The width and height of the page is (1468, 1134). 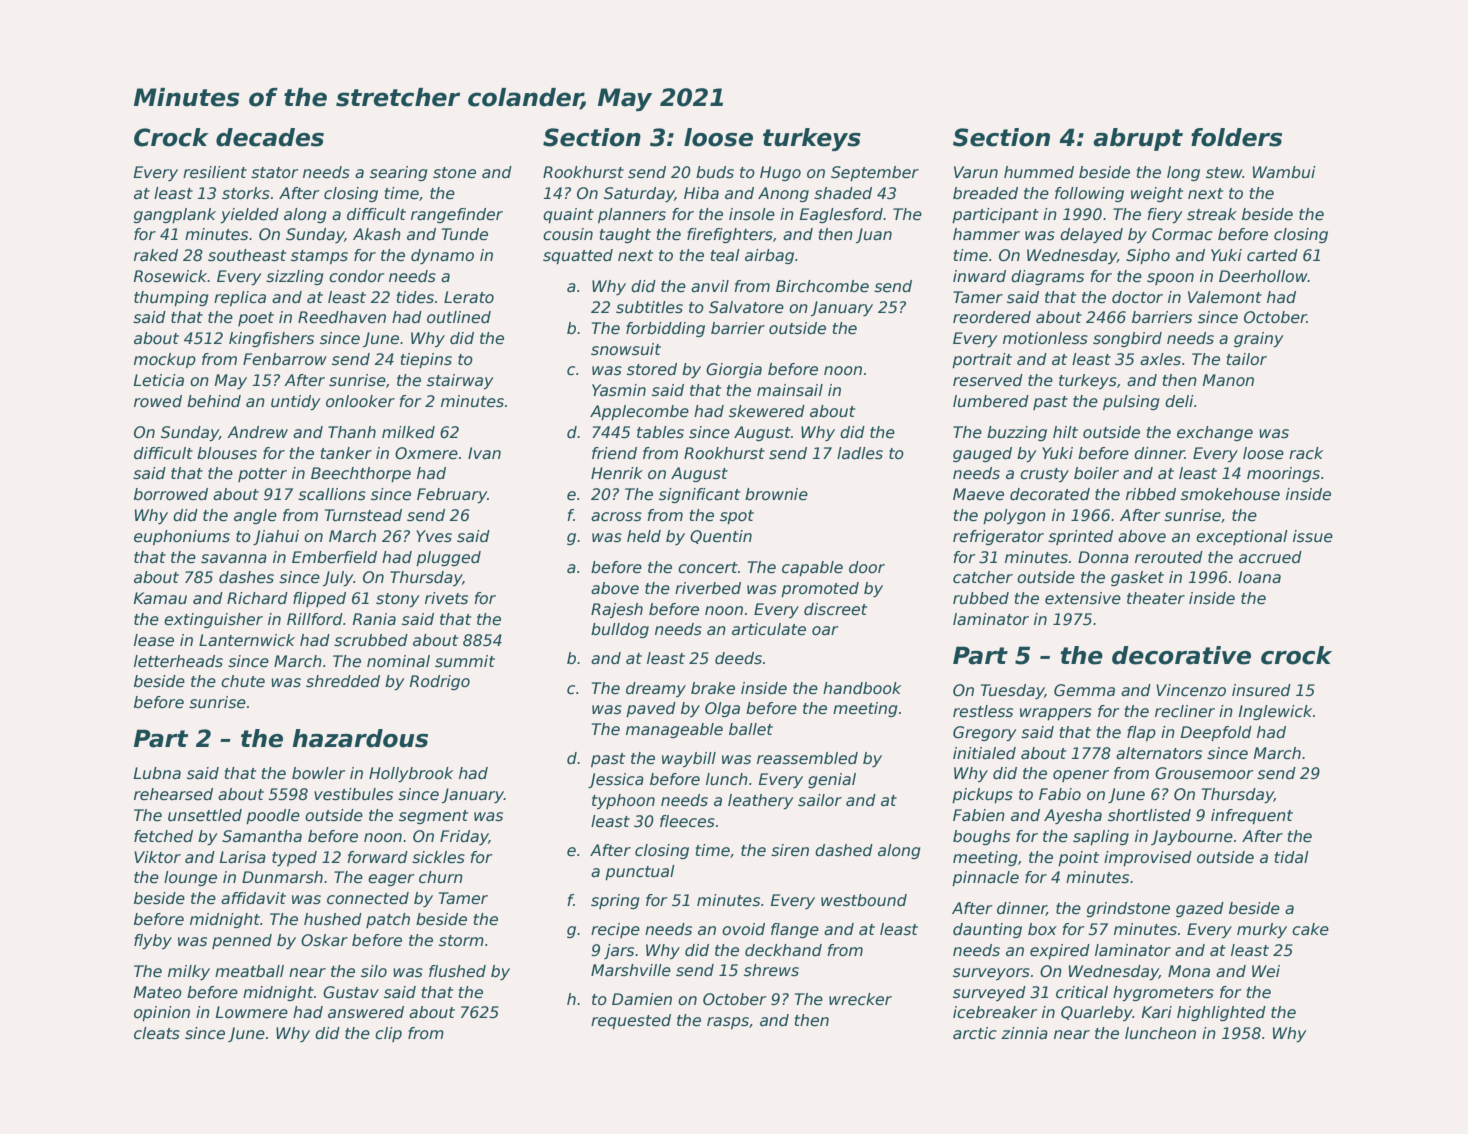 What do you see at coordinates (640, 872) in the page?
I see `punctual` at bounding box center [640, 872].
